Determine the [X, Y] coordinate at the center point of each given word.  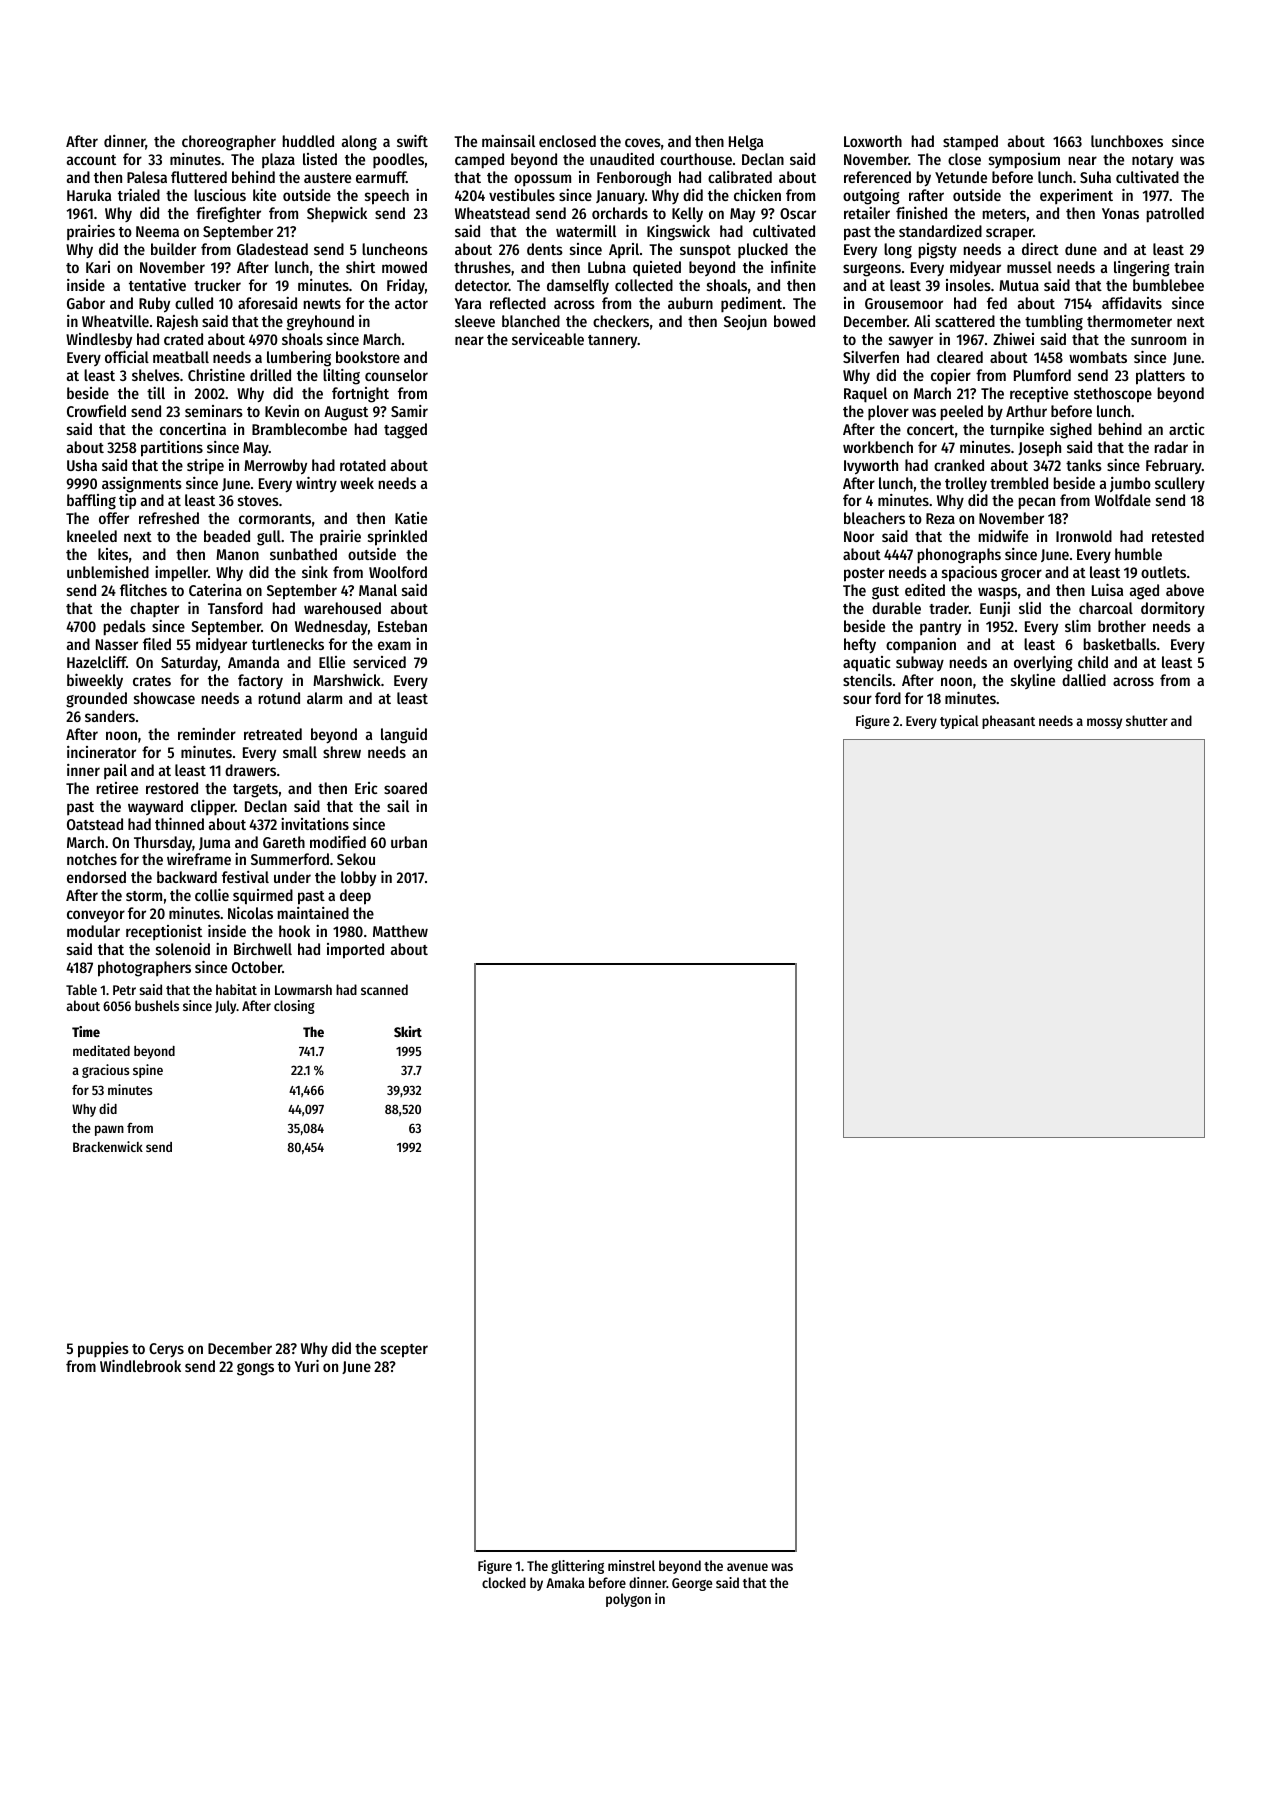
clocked [504, 1582]
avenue [747, 1567]
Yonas [1120, 213]
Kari [98, 267]
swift [412, 140]
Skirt [408, 1031]
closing [294, 1007]
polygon [628, 1600]
